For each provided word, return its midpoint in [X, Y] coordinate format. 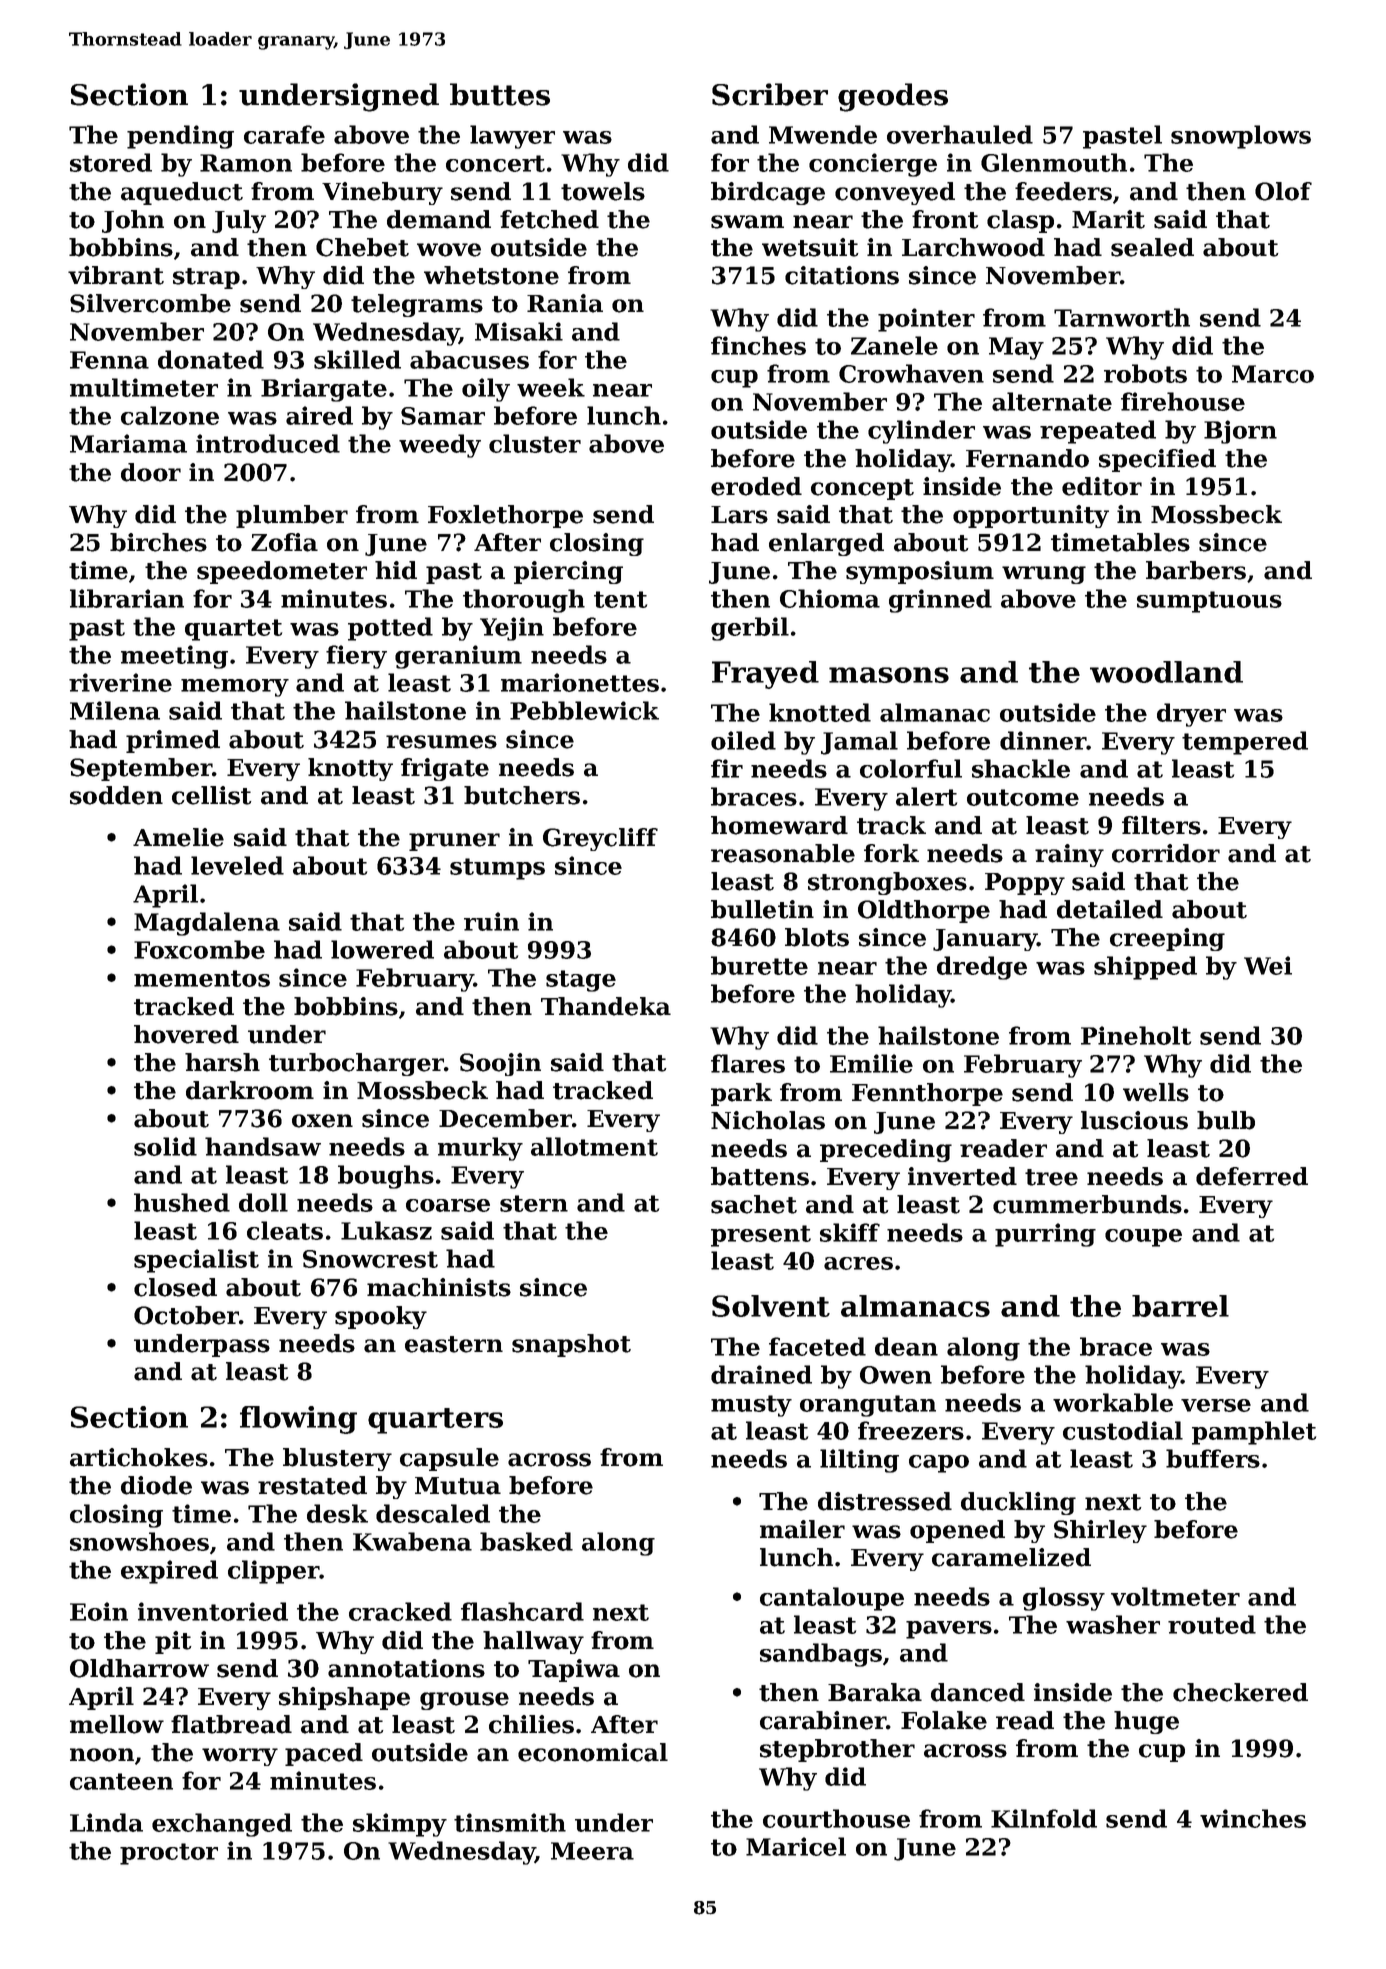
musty [751, 1406]
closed [175, 1287]
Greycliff [600, 839]
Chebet [362, 247]
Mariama [128, 443]
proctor [169, 1854]
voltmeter [1175, 1596]
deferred [1252, 1176]
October [186, 1315]
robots [1145, 373]
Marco [1273, 374]
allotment [594, 1146]
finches [758, 345]
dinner [1043, 740]
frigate [445, 769]
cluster [535, 443]
